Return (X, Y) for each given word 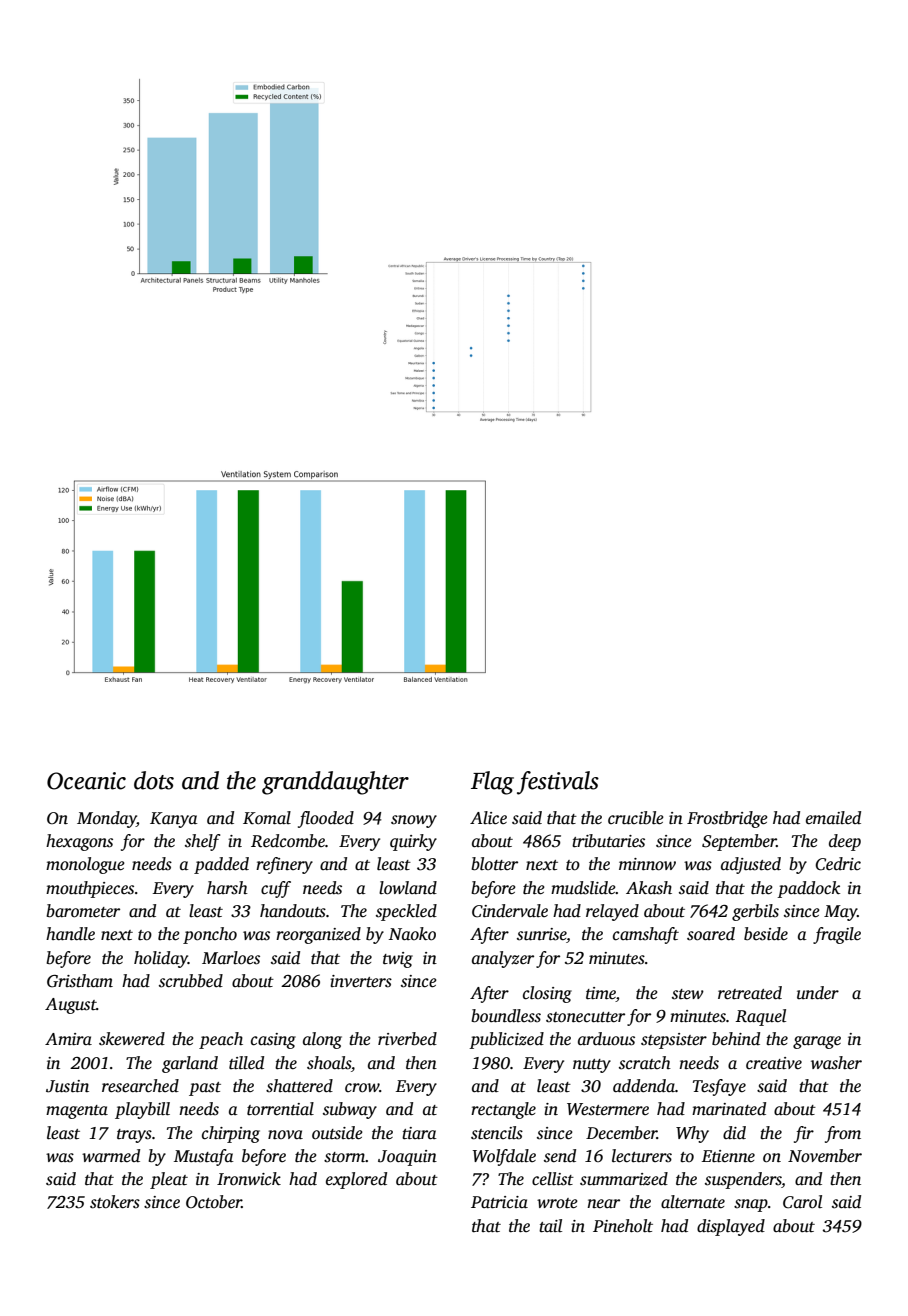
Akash (649, 888)
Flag (492, 783)
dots (154, 780)
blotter (494, 864)
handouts (293, 911)
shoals (329, 1063)
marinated (729, 1109)
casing (273, 1041)
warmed (111, 1155)
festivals (558, 783)
